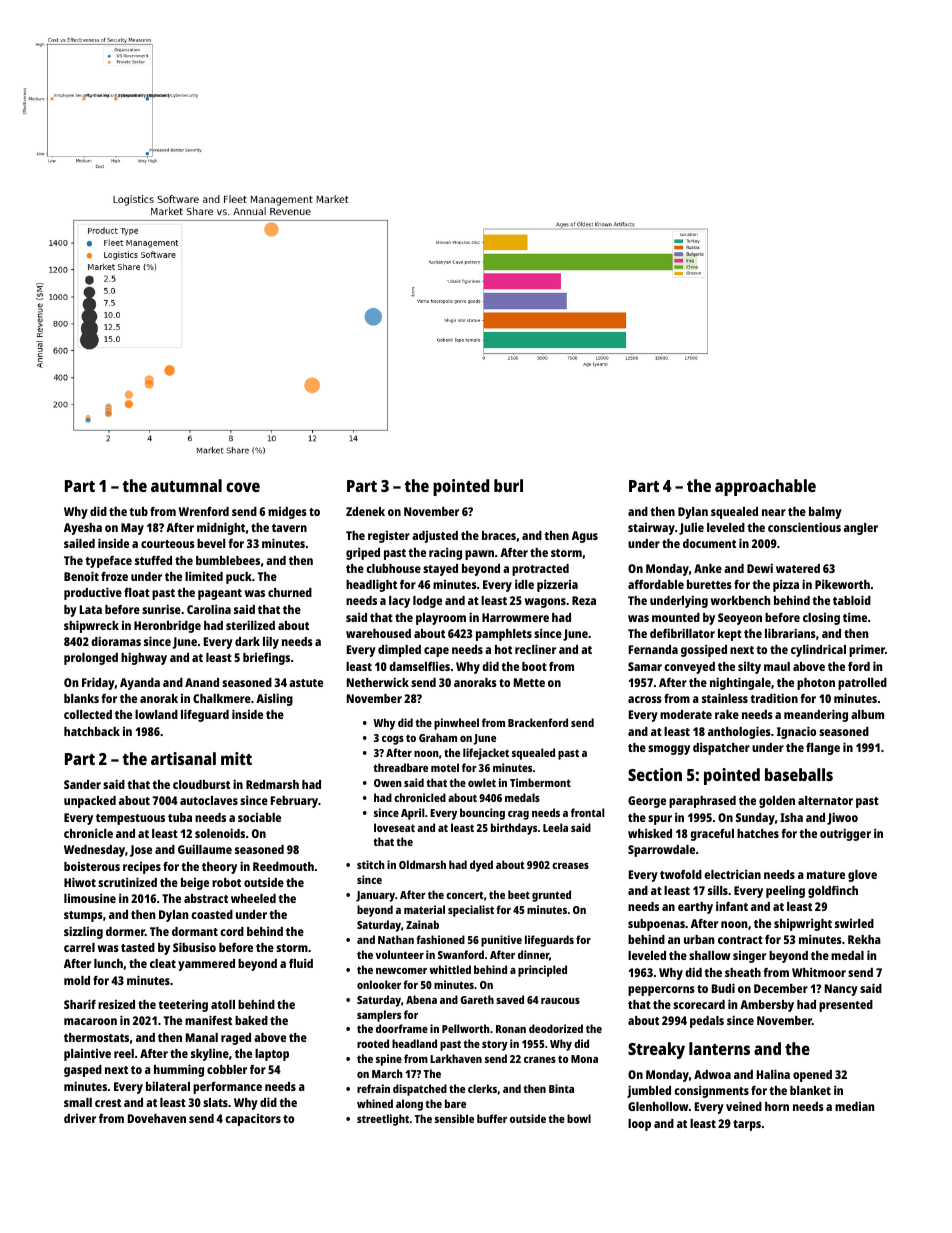  Describe the element at coordinates (127, 882) in the screenshot. I see `scrutinized` at that location.
